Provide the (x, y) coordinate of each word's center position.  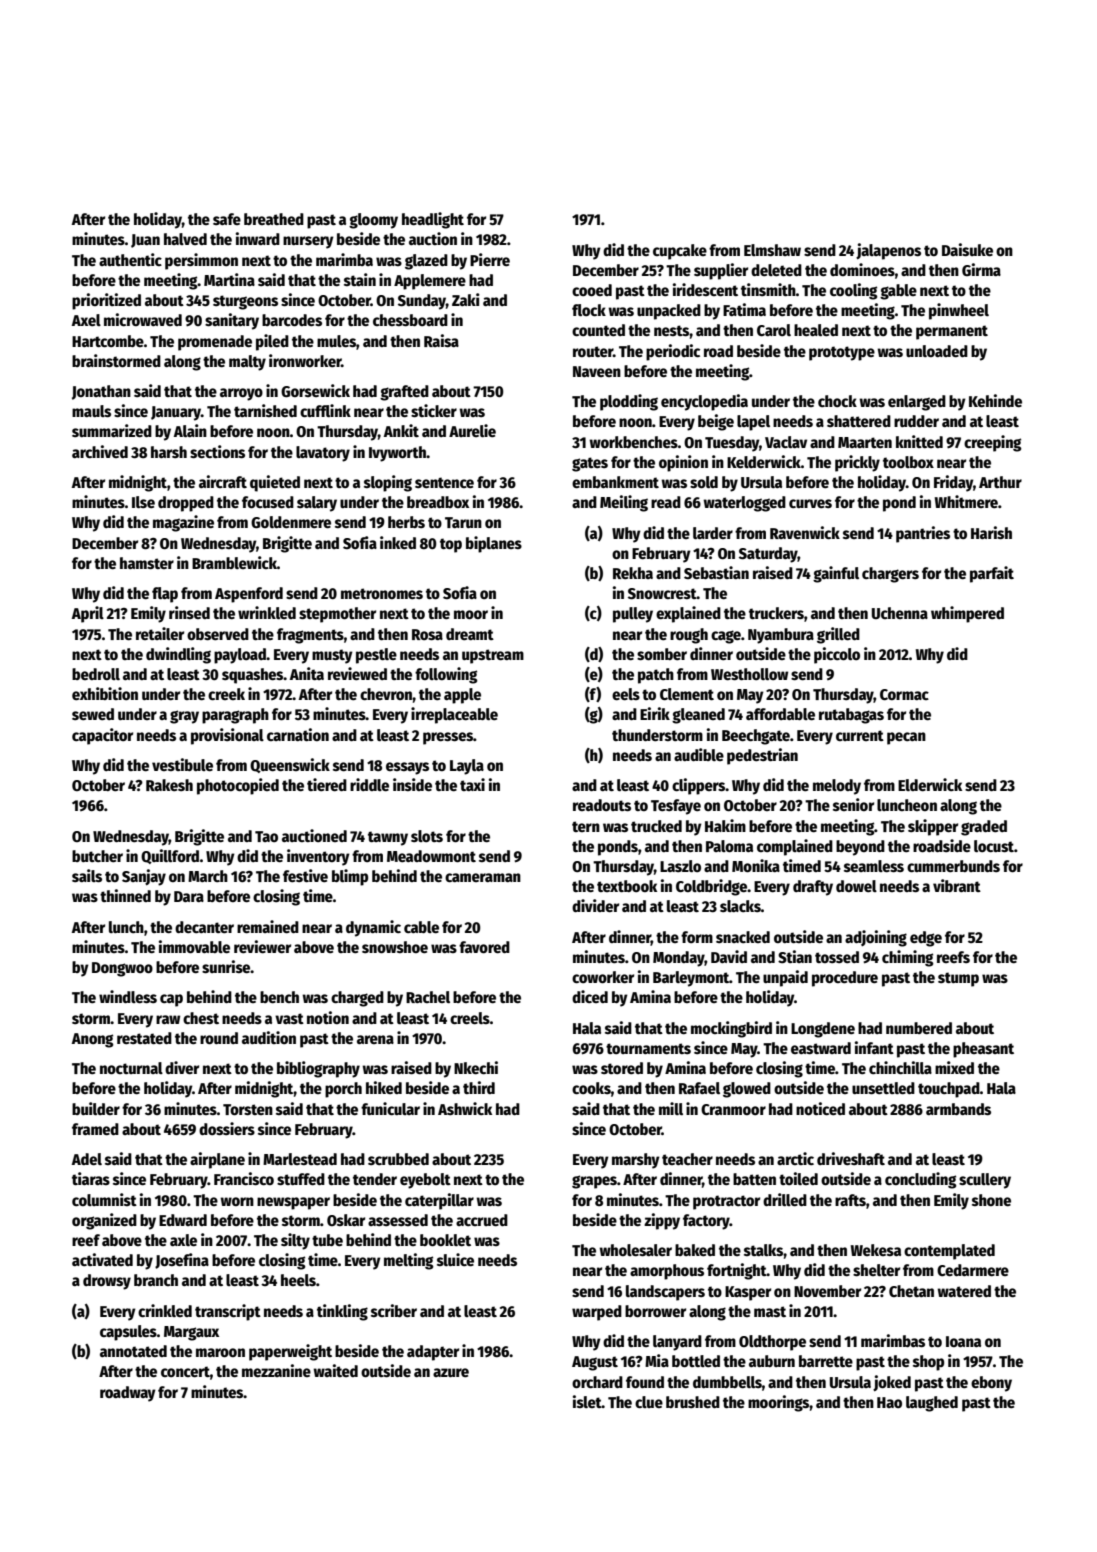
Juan (145, 241)
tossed (837, 957)
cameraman (483, 877)
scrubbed (398, 1159)
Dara (189, 896)
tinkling (342, 1312)
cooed (592, 290)
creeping (993, 443)
